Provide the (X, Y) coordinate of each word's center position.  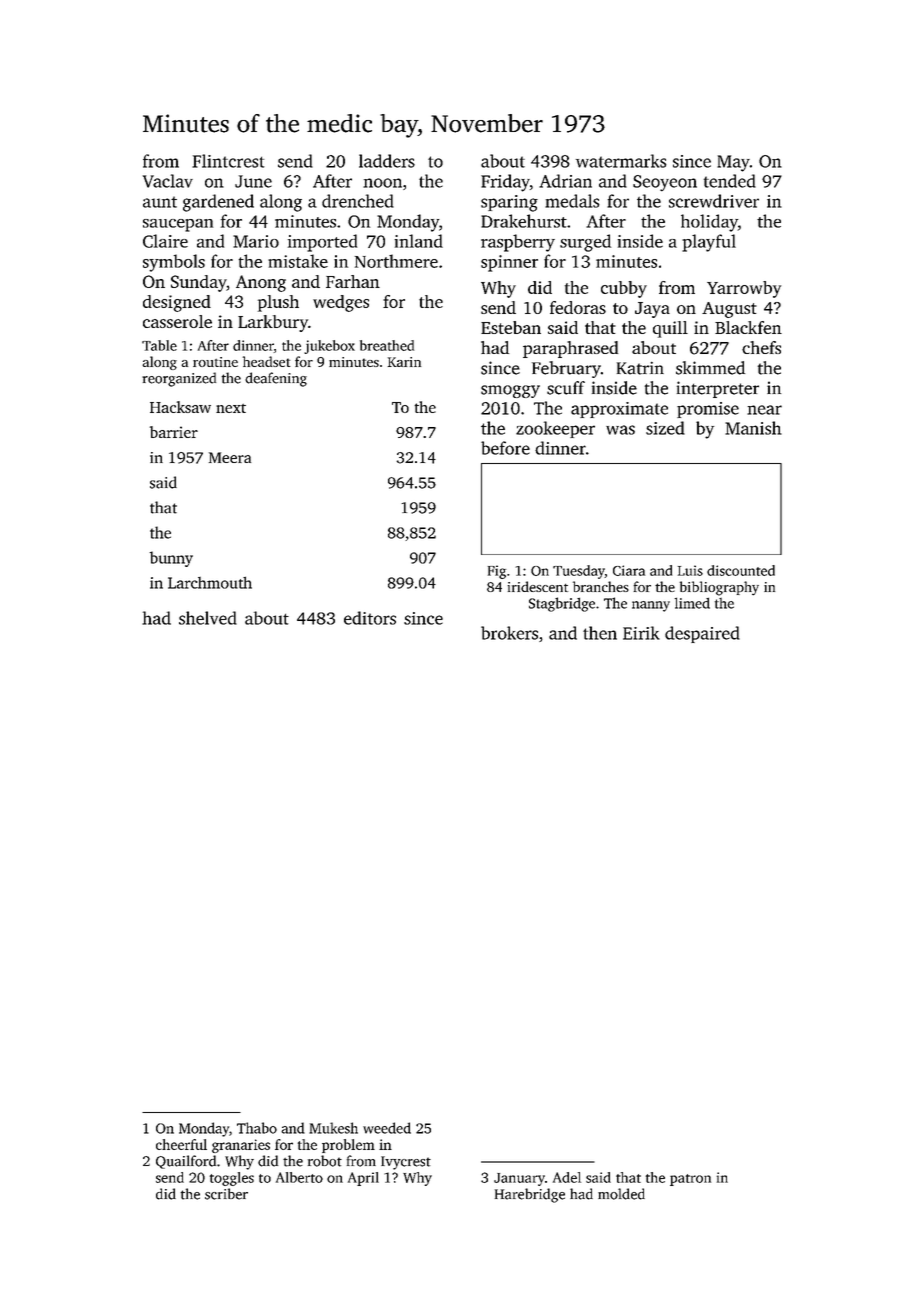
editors (370, 618)
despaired (702, 634)
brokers (509, 633)
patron (690, 1180)
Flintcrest (228, 161)
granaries (241, 1146)
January (519, 1179)
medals (572, 201)
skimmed (710, 368)
